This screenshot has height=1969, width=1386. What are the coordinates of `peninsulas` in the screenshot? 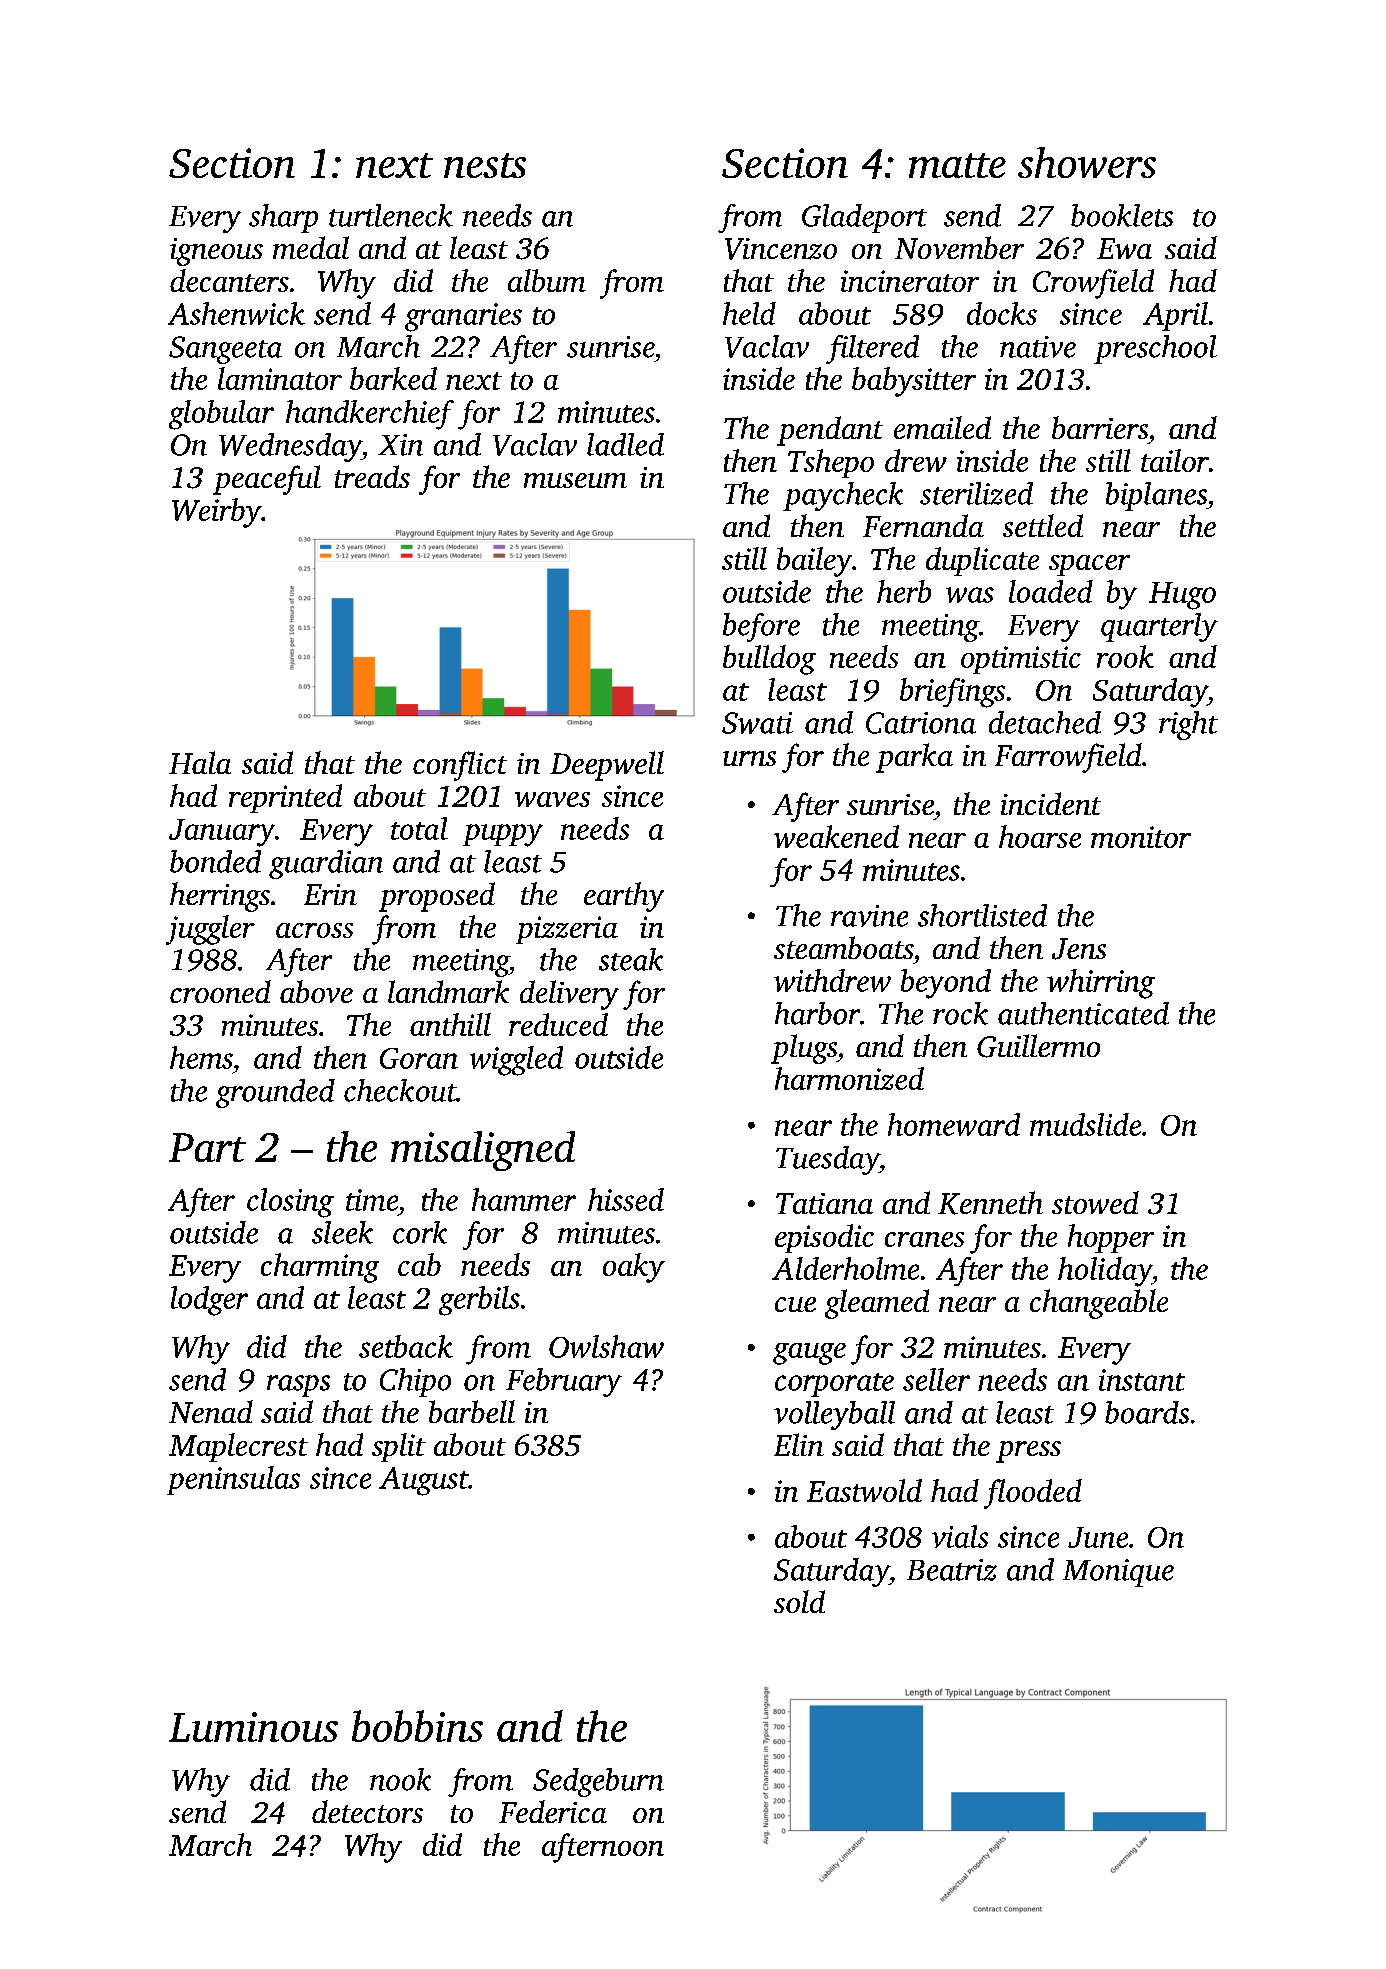 It's located at (233, 1480).
